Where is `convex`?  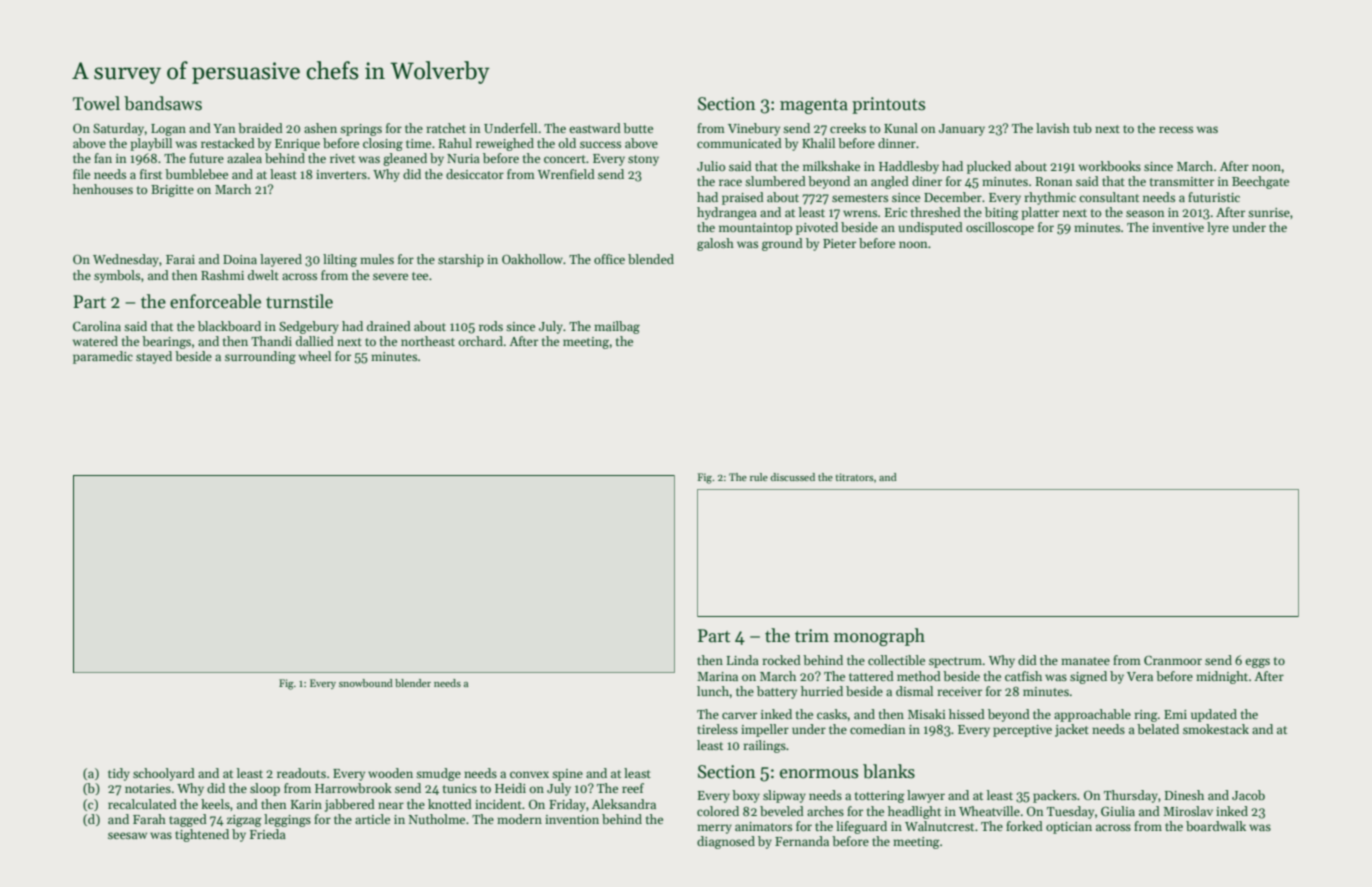 convex is located at coordinates (529, 774).
